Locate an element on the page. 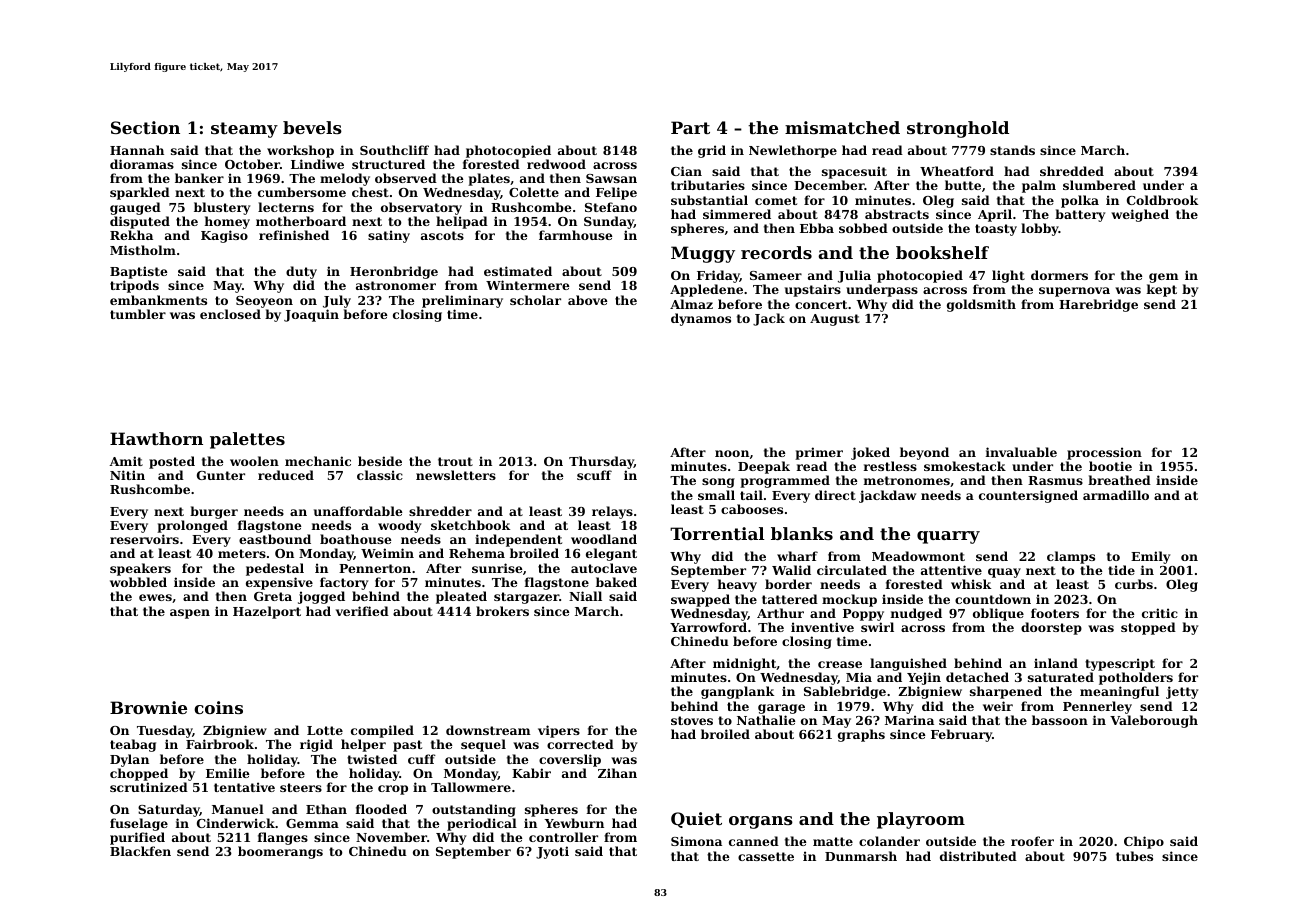 This page has height=924, width=1308. Gunter is located at coordinates (221, 475).
